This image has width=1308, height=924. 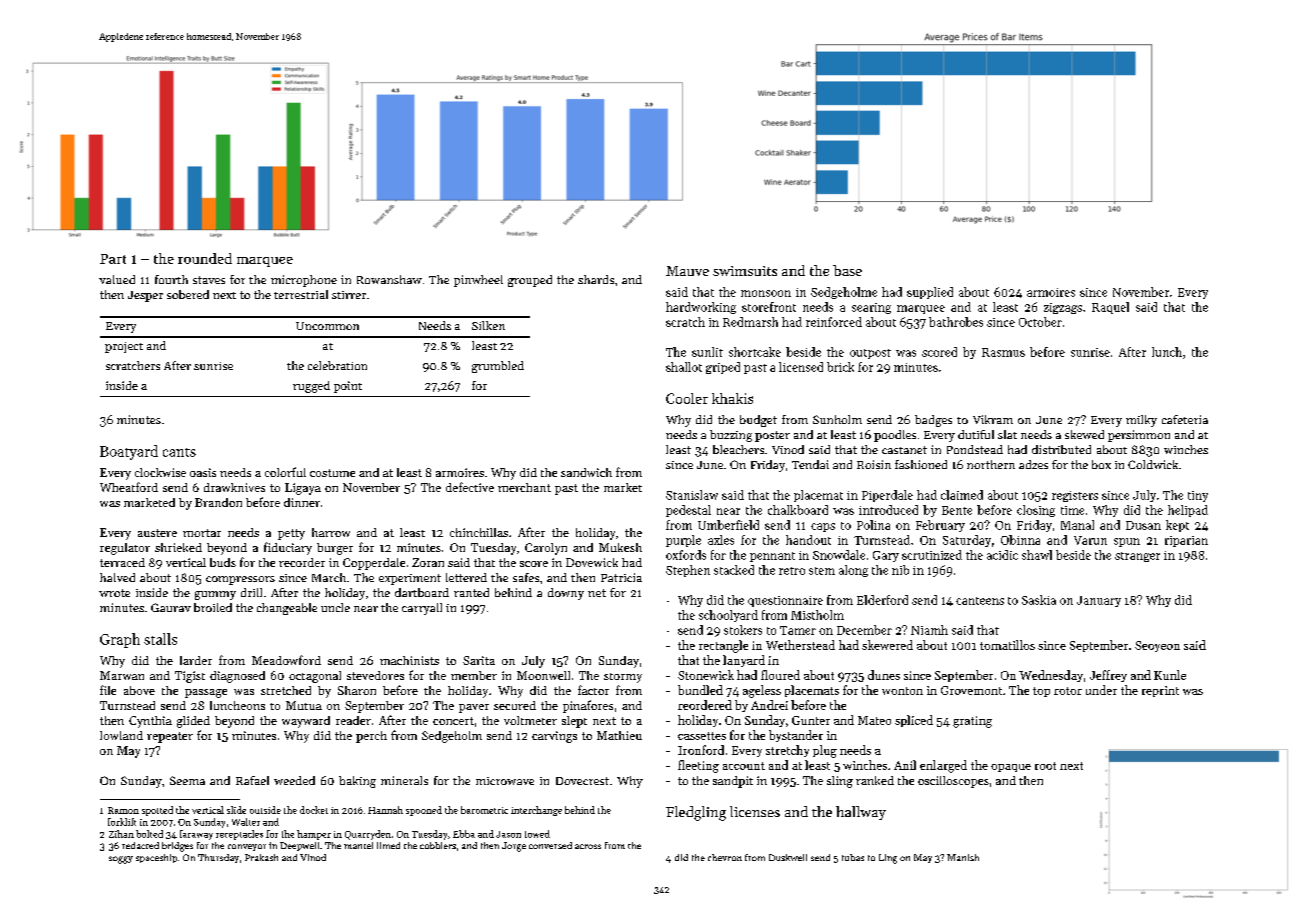 I want to click on pedestal, so click(x=688, y=511).
